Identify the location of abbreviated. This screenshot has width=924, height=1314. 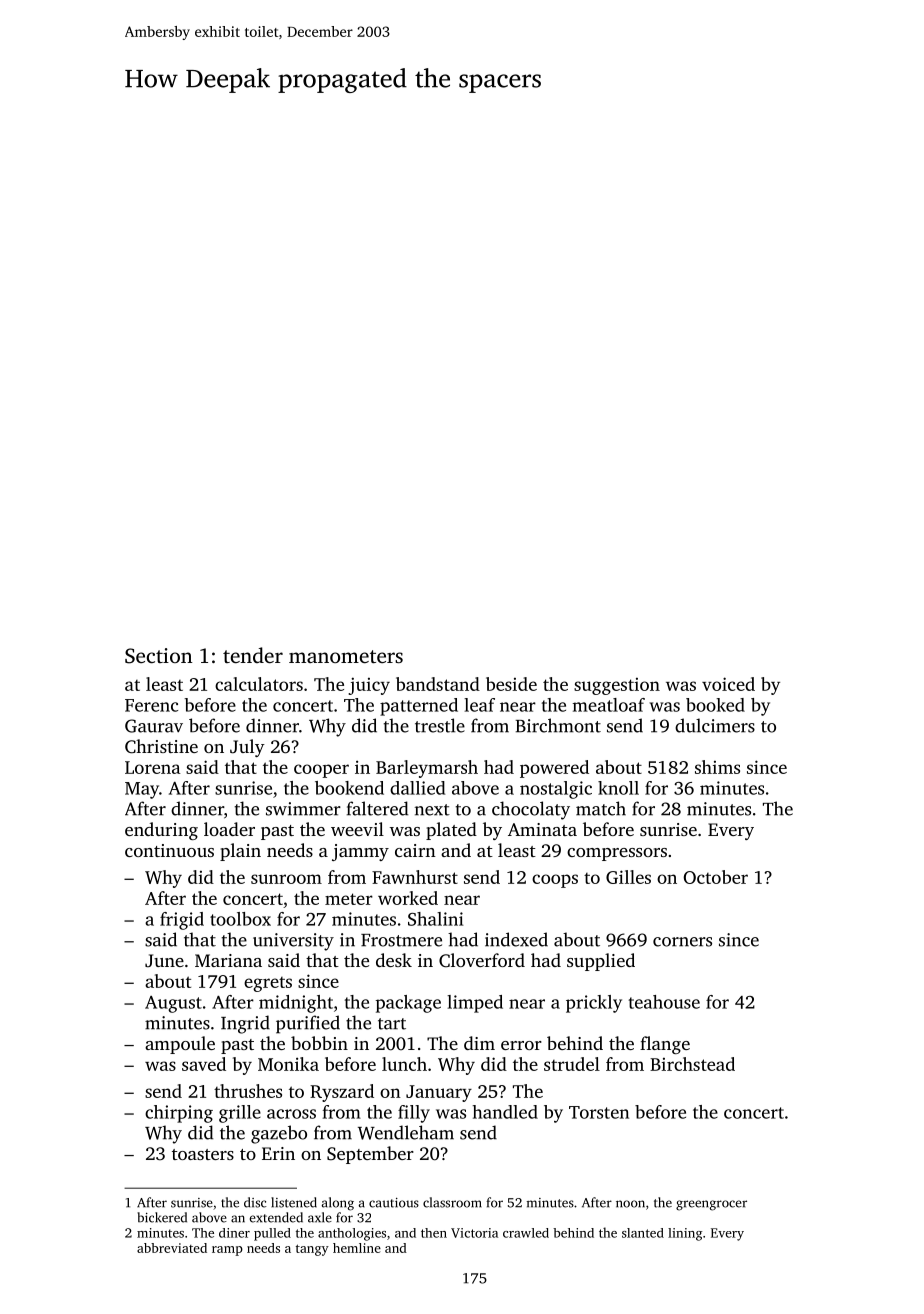
(172, 1248).
